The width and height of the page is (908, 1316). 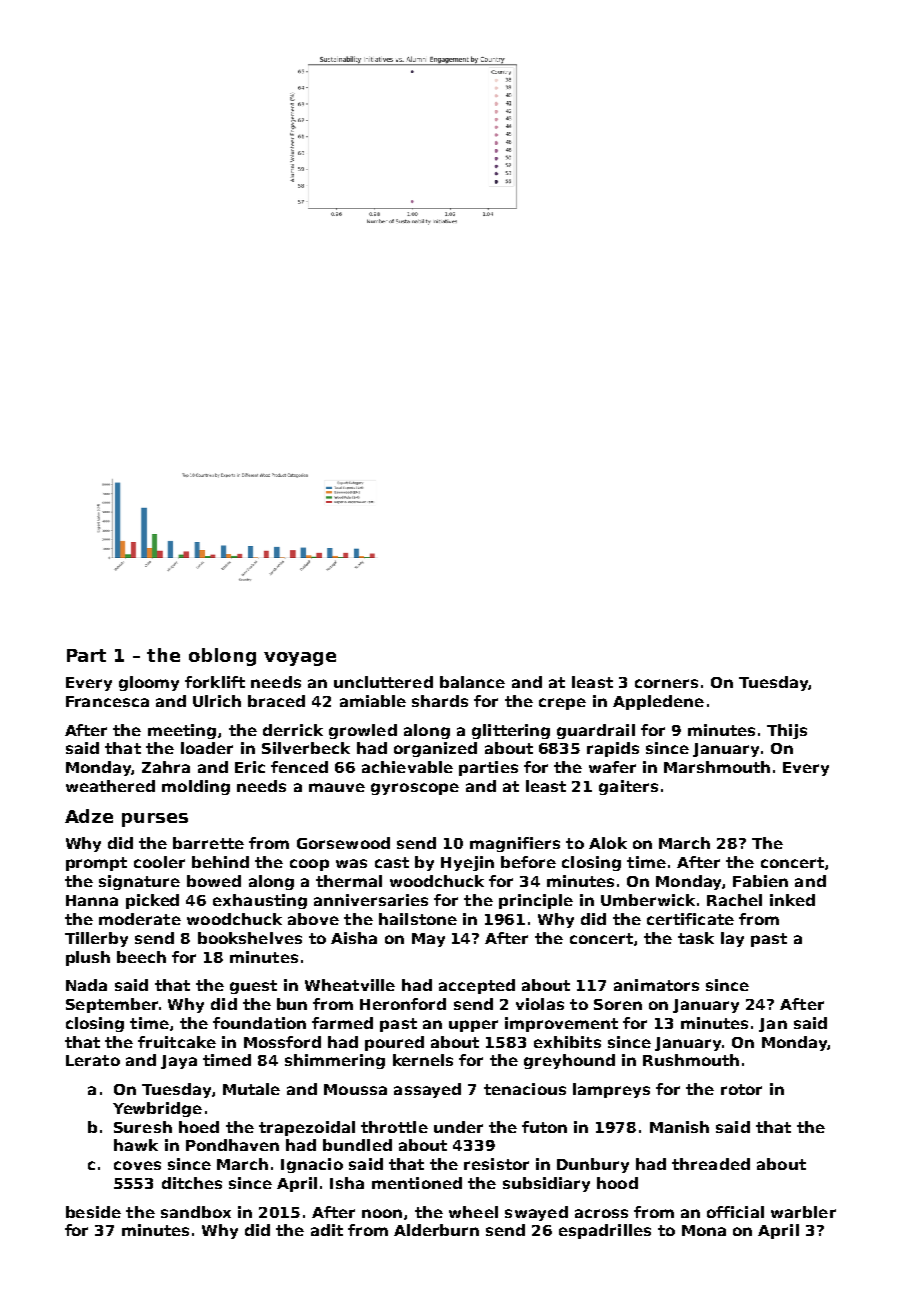 I want to click on meeting, so click(x=182, y=731).
